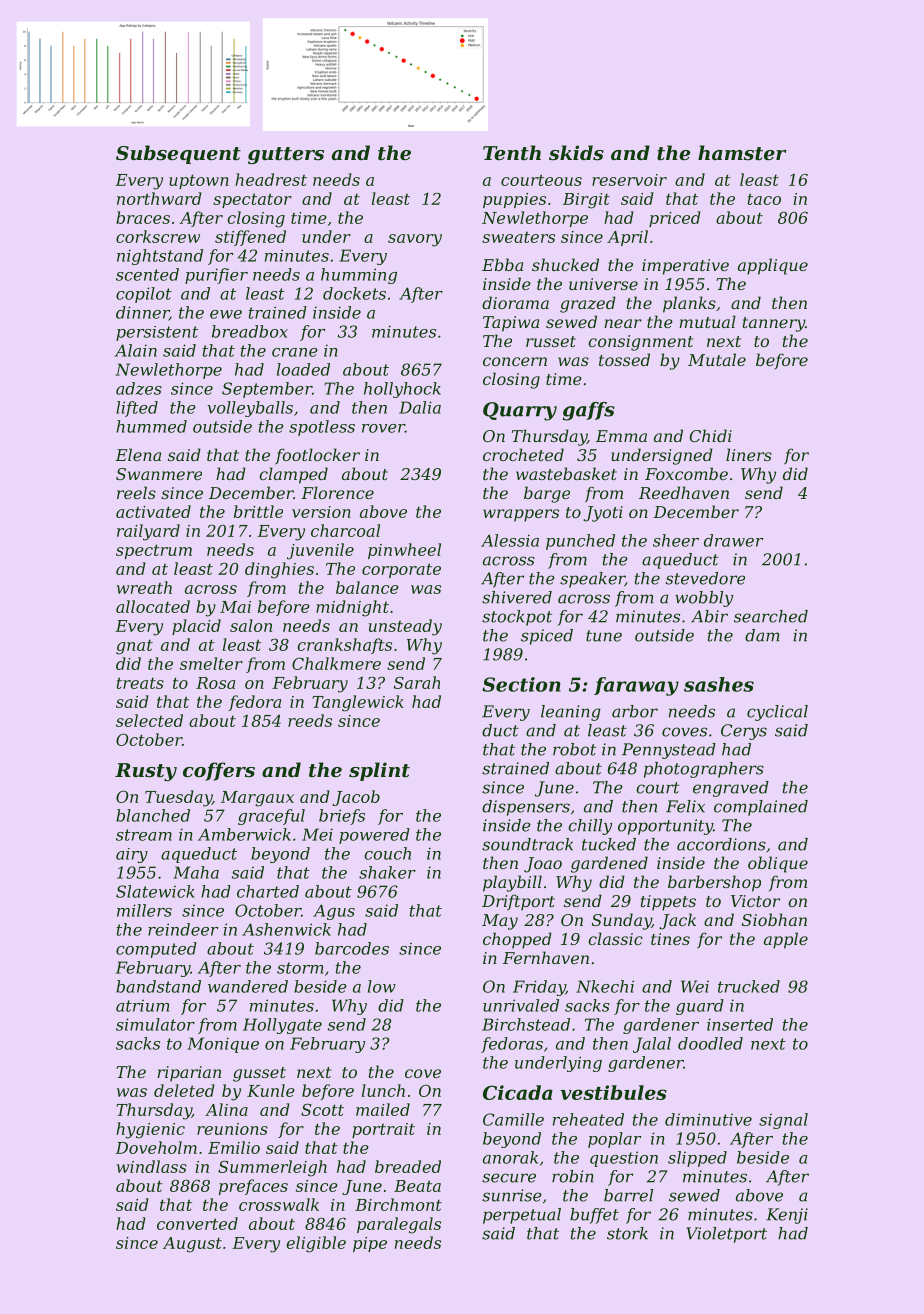 This page has height=1314, width=924. Describe the element at coordinates (527, 844) in the page. I see `soundtrack` at that location.
